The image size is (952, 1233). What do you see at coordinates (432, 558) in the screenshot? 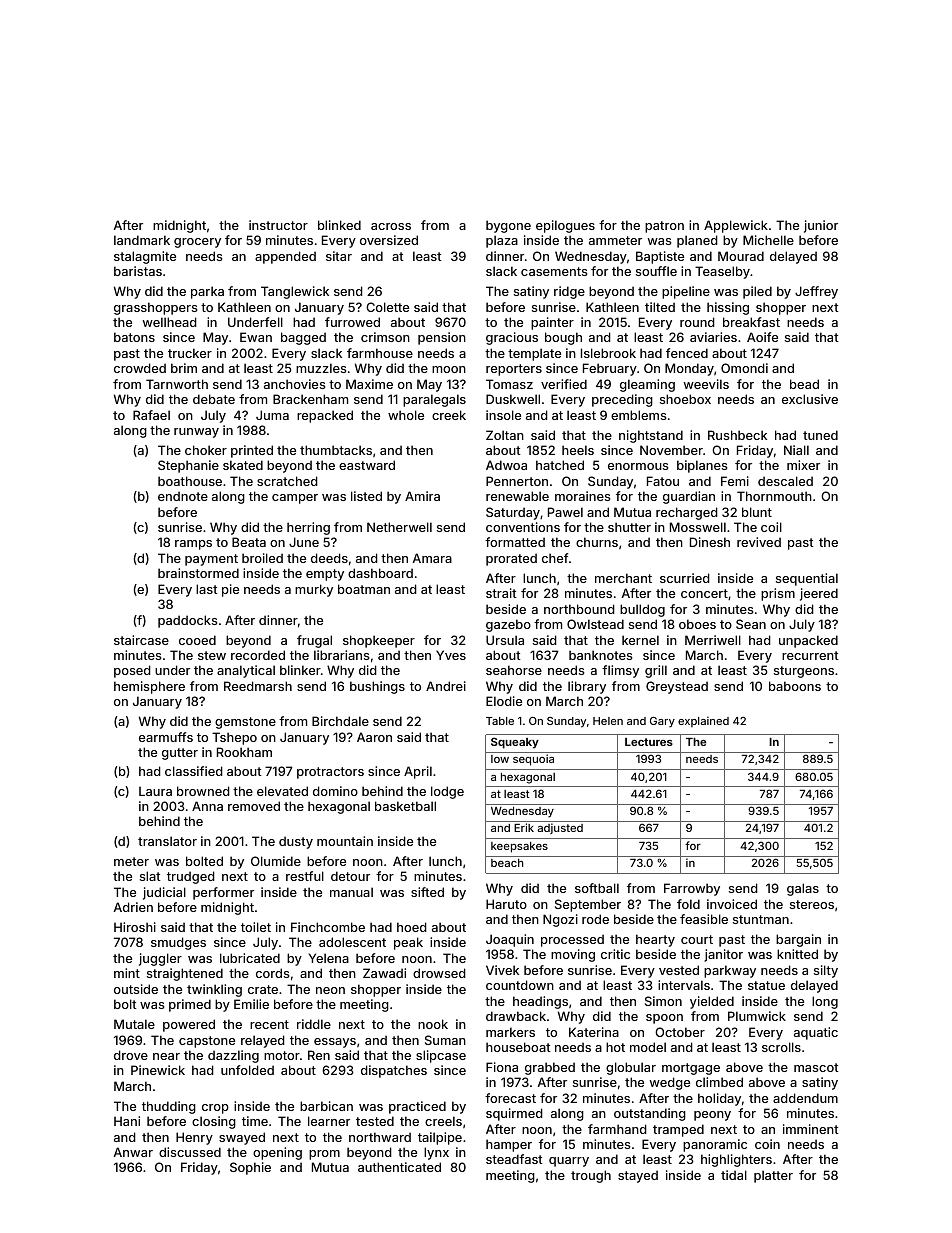
I see `Amara` at bounding box center [432, 558].
